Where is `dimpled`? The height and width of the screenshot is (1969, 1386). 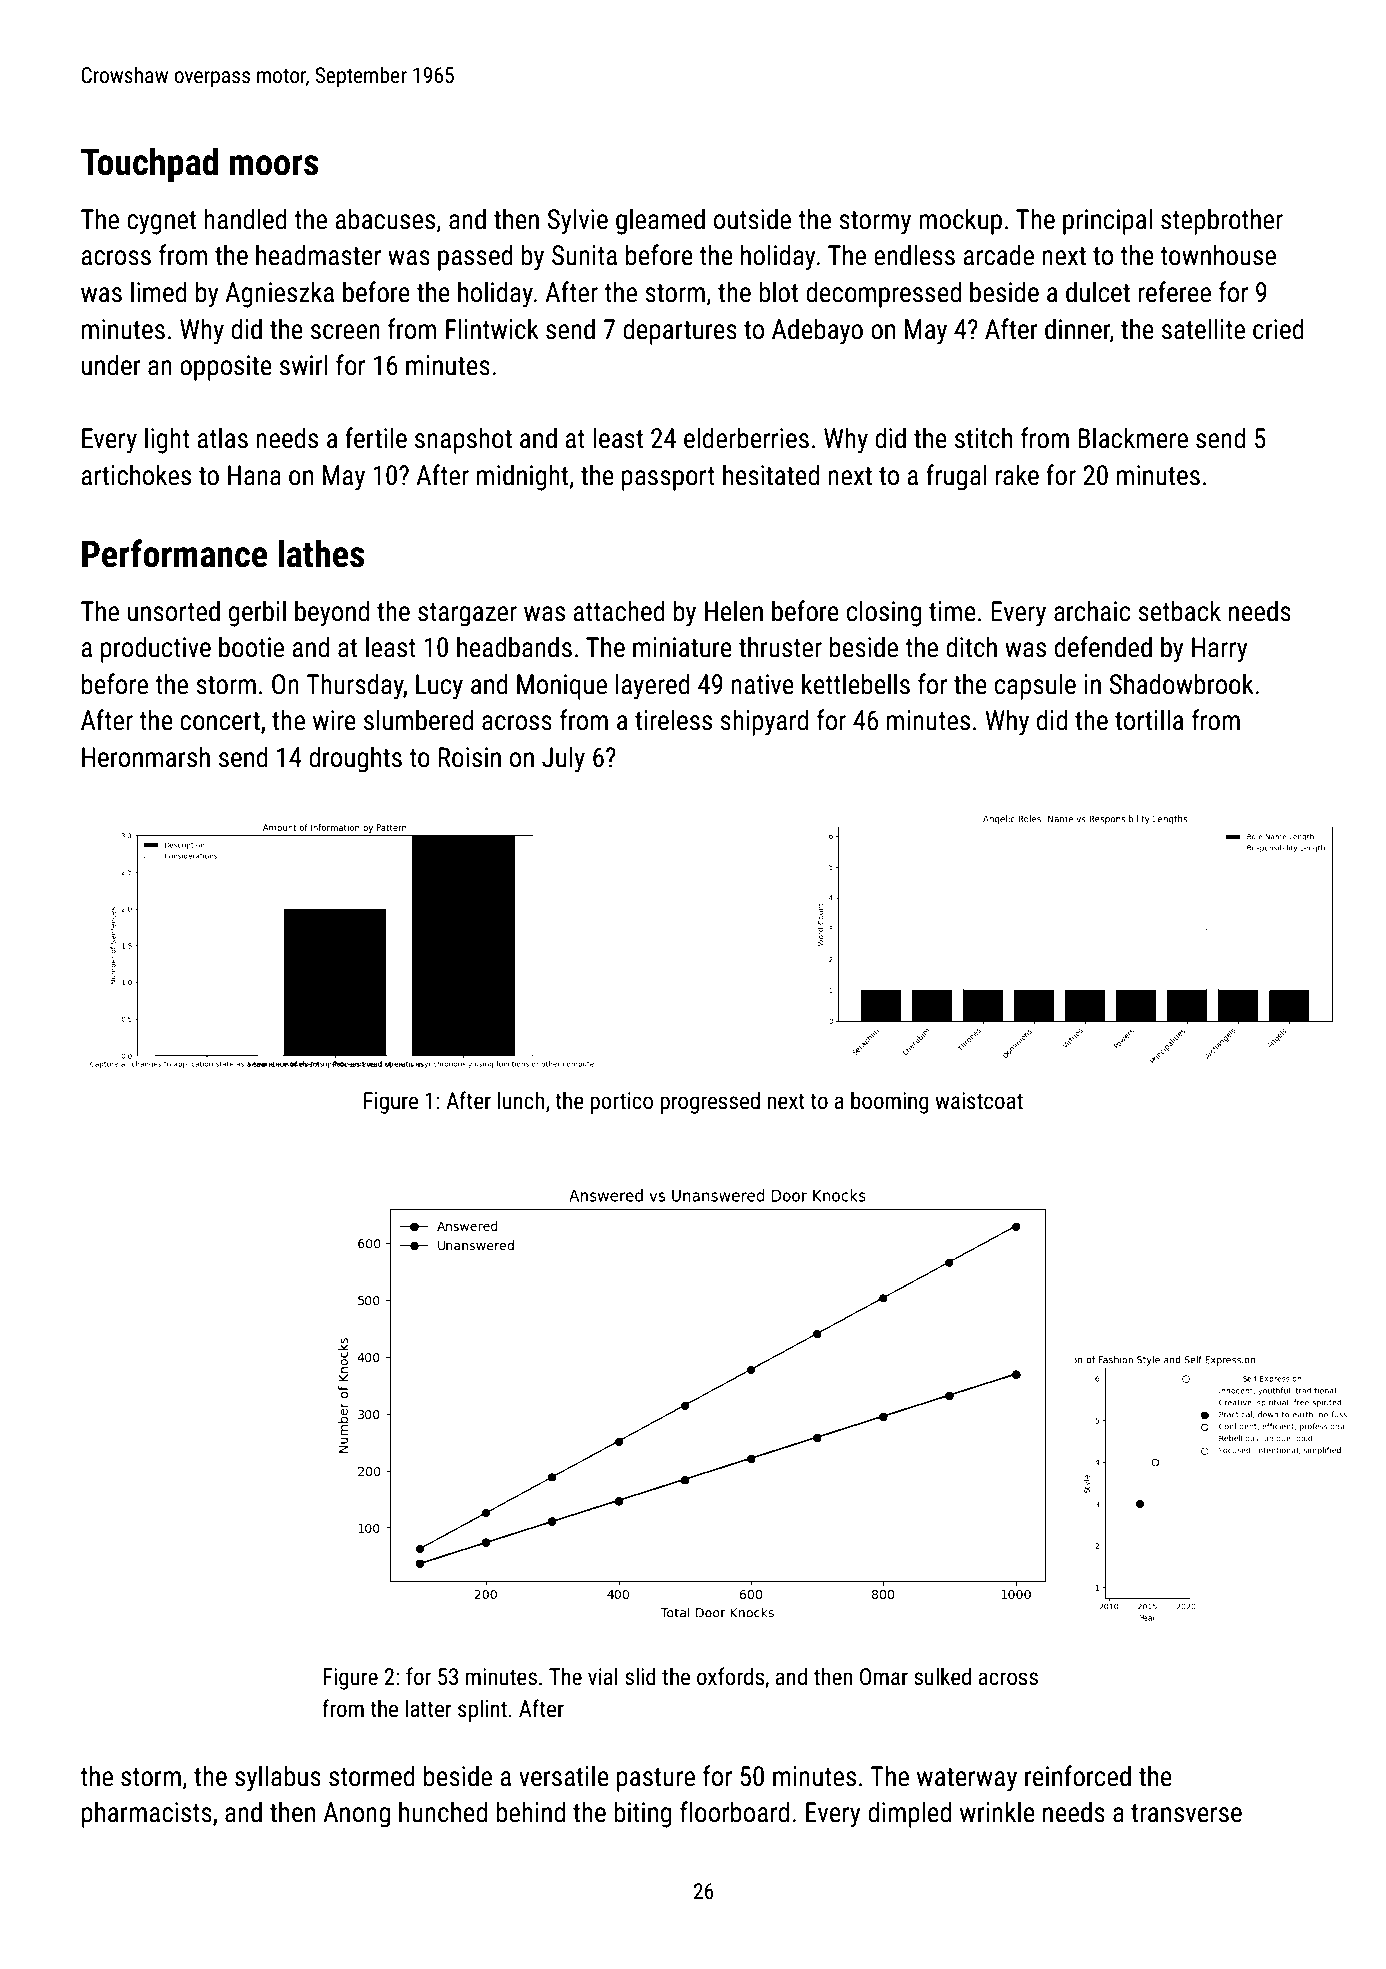
dimpled is located at coordinates (909, 1814).
